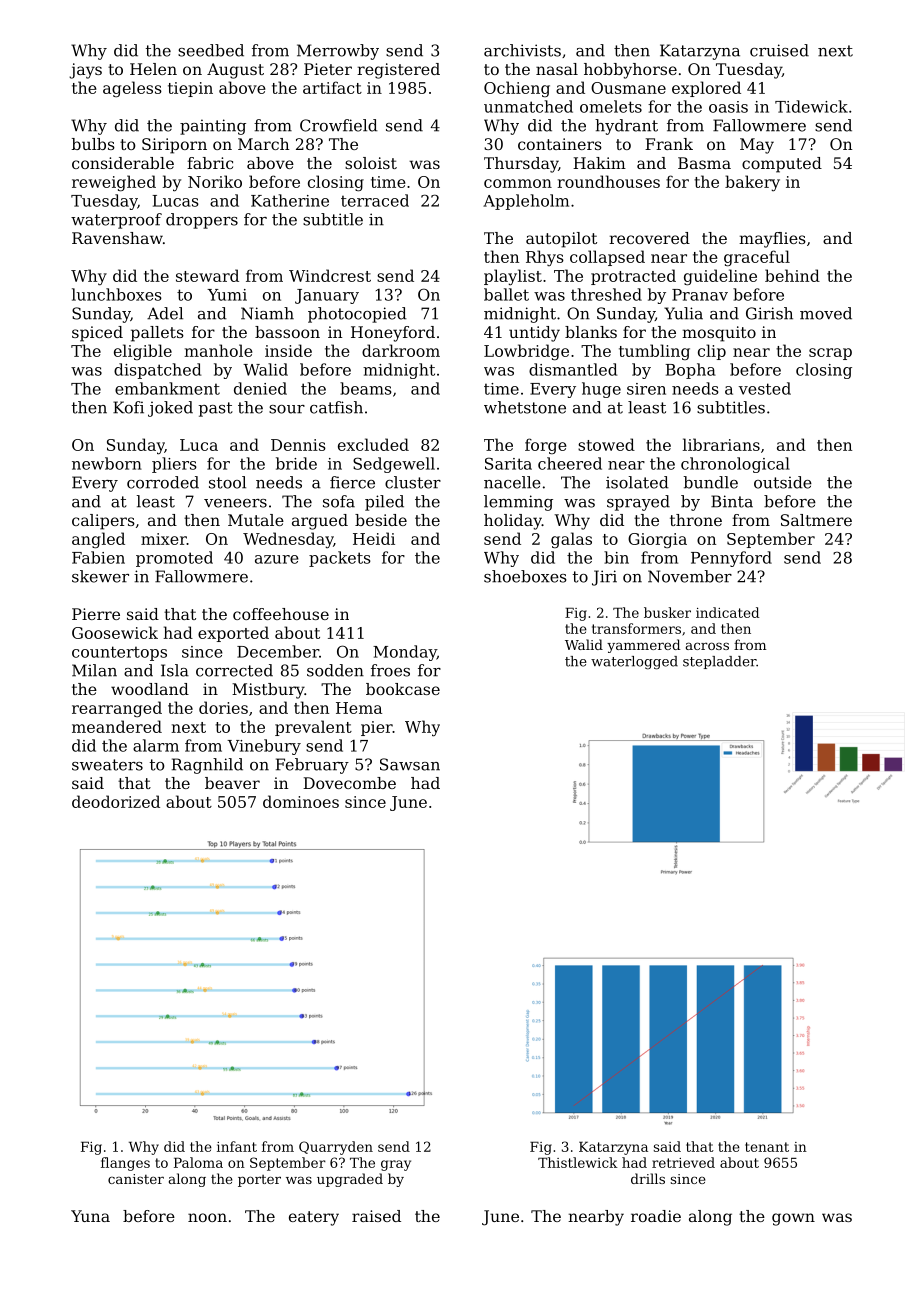 The width and height of the page is (924, 1308). I want to click on Pieter, so click(328, 69).
